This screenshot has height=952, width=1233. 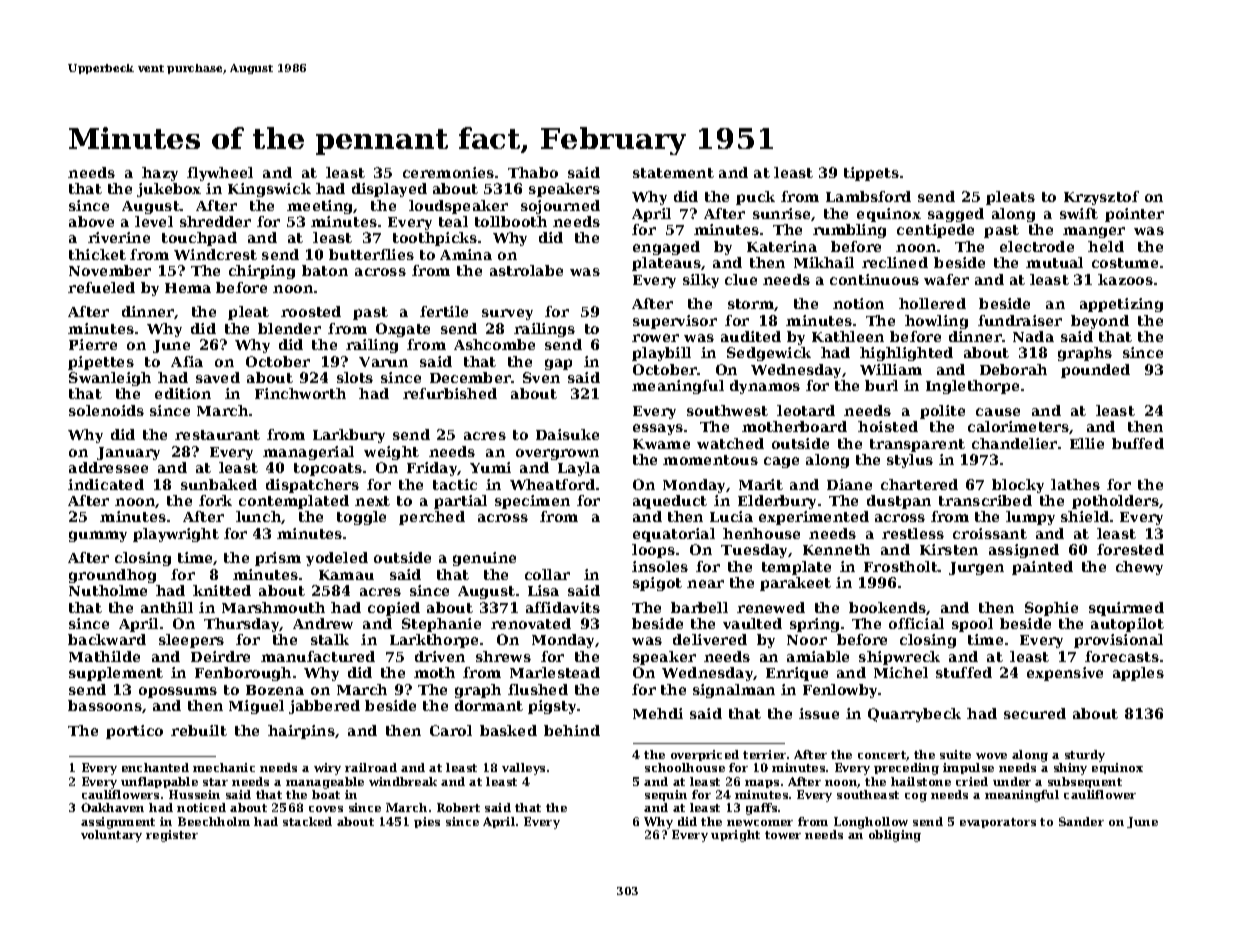 I want to click on astrolabe, so click(x=526, y=270).
